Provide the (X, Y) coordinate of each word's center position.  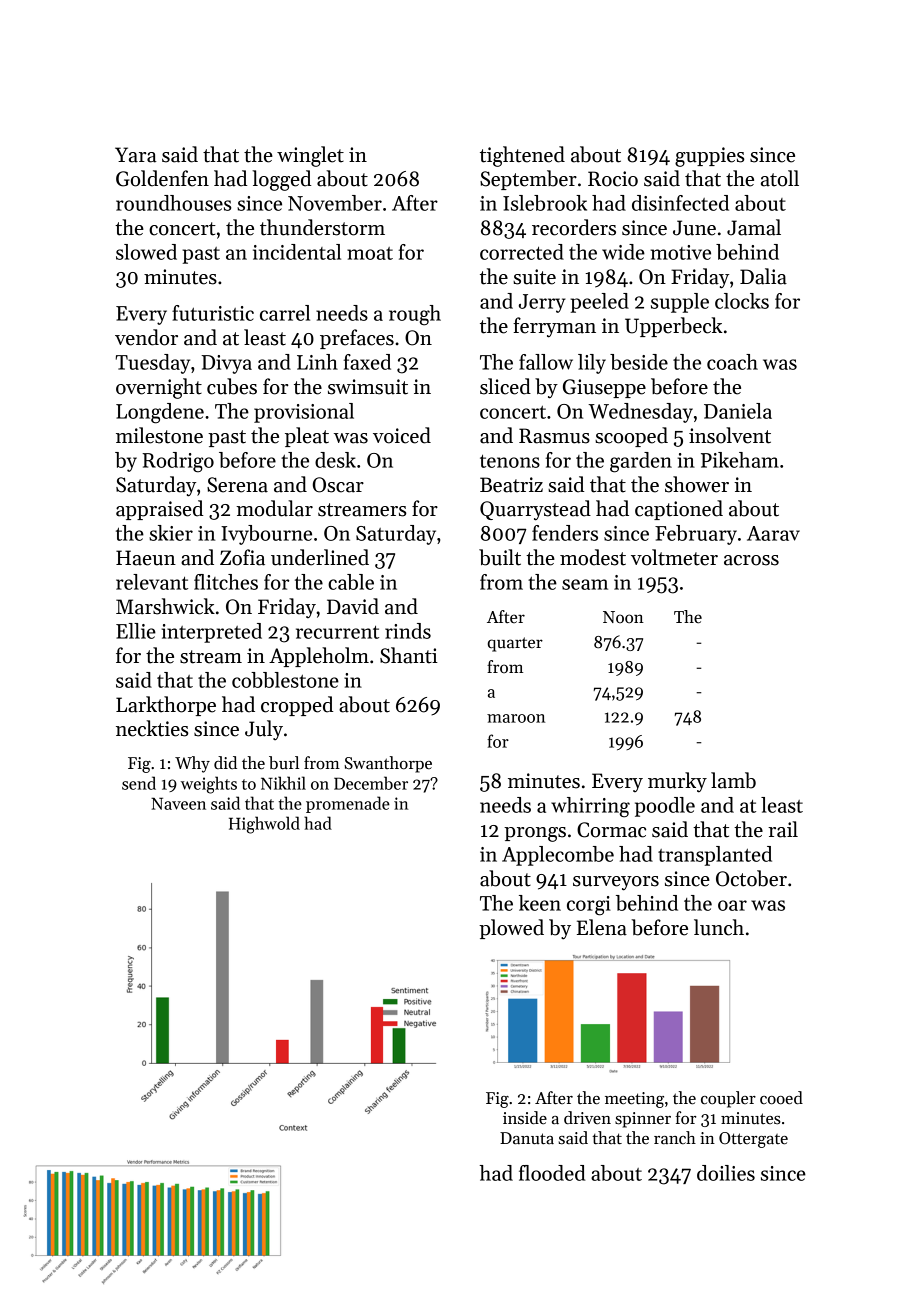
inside (525, 1118)
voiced (402, 435)
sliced (505, 386)
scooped (631, 437)
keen (540, 903)
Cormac (611, 830)
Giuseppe (604, 388)
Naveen (178, 803)
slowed (146, 252)
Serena (237, 485)
